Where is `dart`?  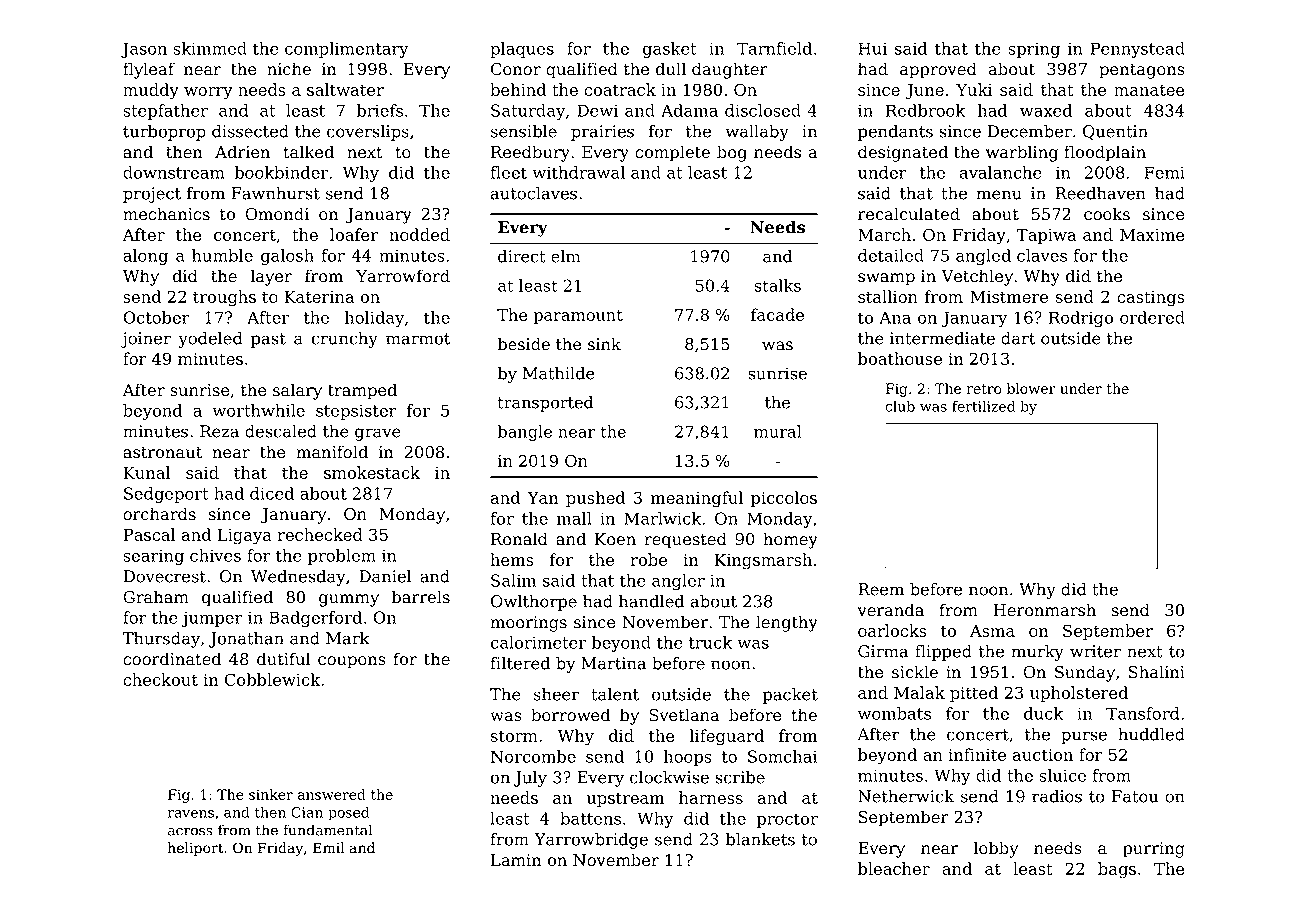 dart is located at coordinates (1018, 338).
